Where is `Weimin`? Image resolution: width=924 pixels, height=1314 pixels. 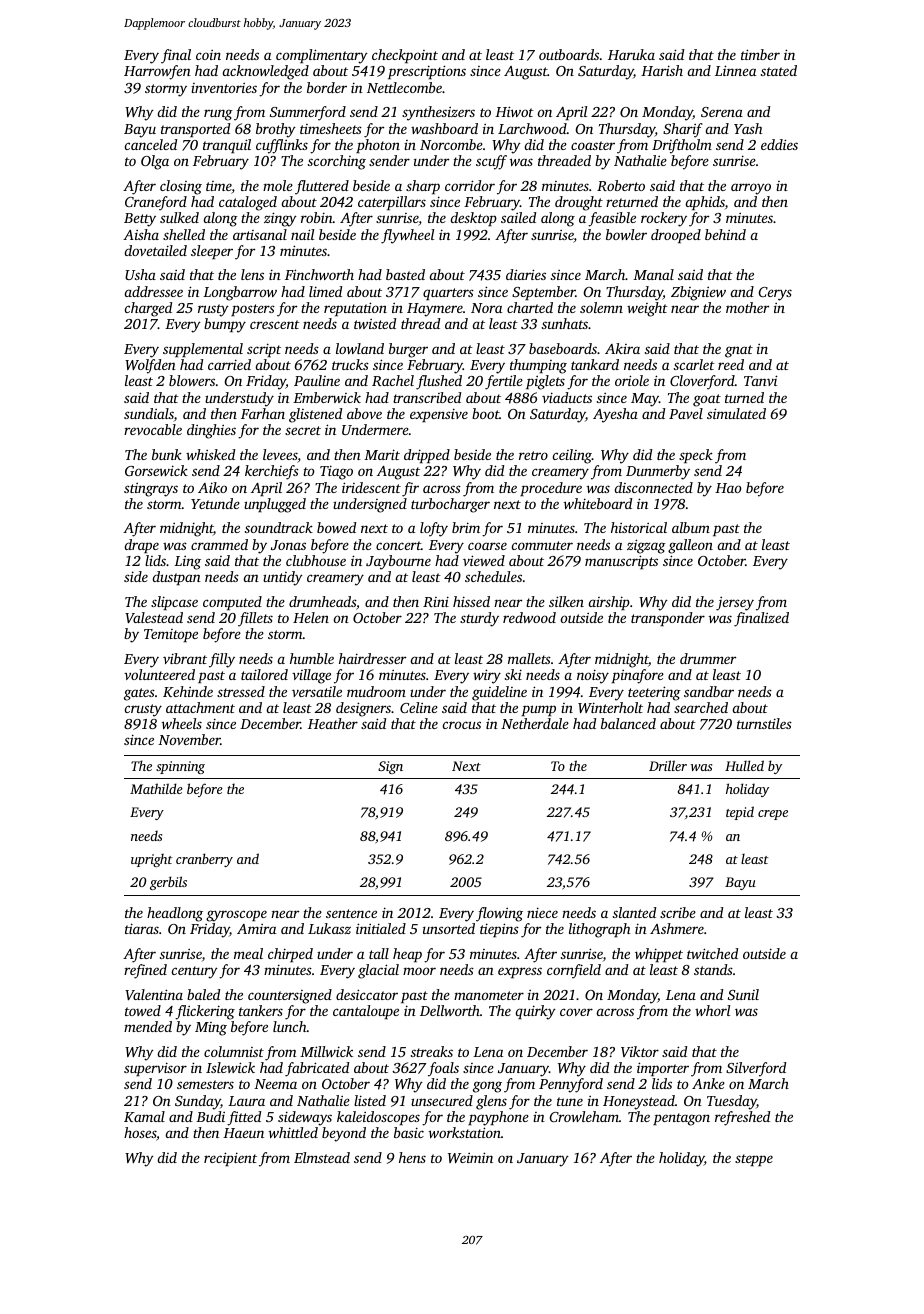
Weimin is located at coordinates (470, 1157).
